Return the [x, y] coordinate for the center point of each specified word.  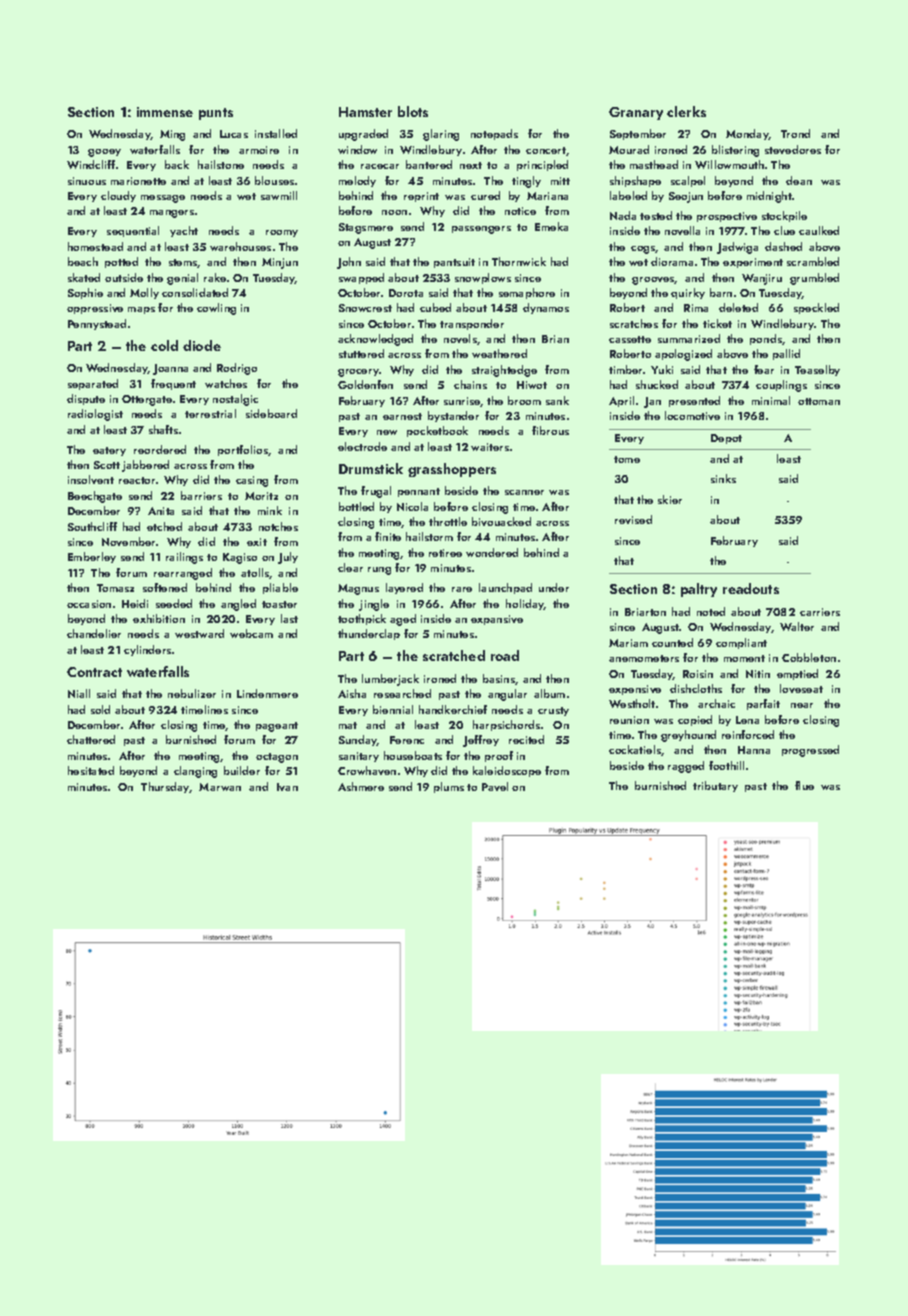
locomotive [692, 415]
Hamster [365, 112]
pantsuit [454, 263]
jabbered [145, 466]
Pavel [495, 786]
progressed [810, 751]
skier [670, 499]
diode [202, 345]
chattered [91, 739]
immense [165, 112]
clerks [686, 111]
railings [184, 558]
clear [350, 567]
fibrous [550, 430]
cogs [643, 250]
